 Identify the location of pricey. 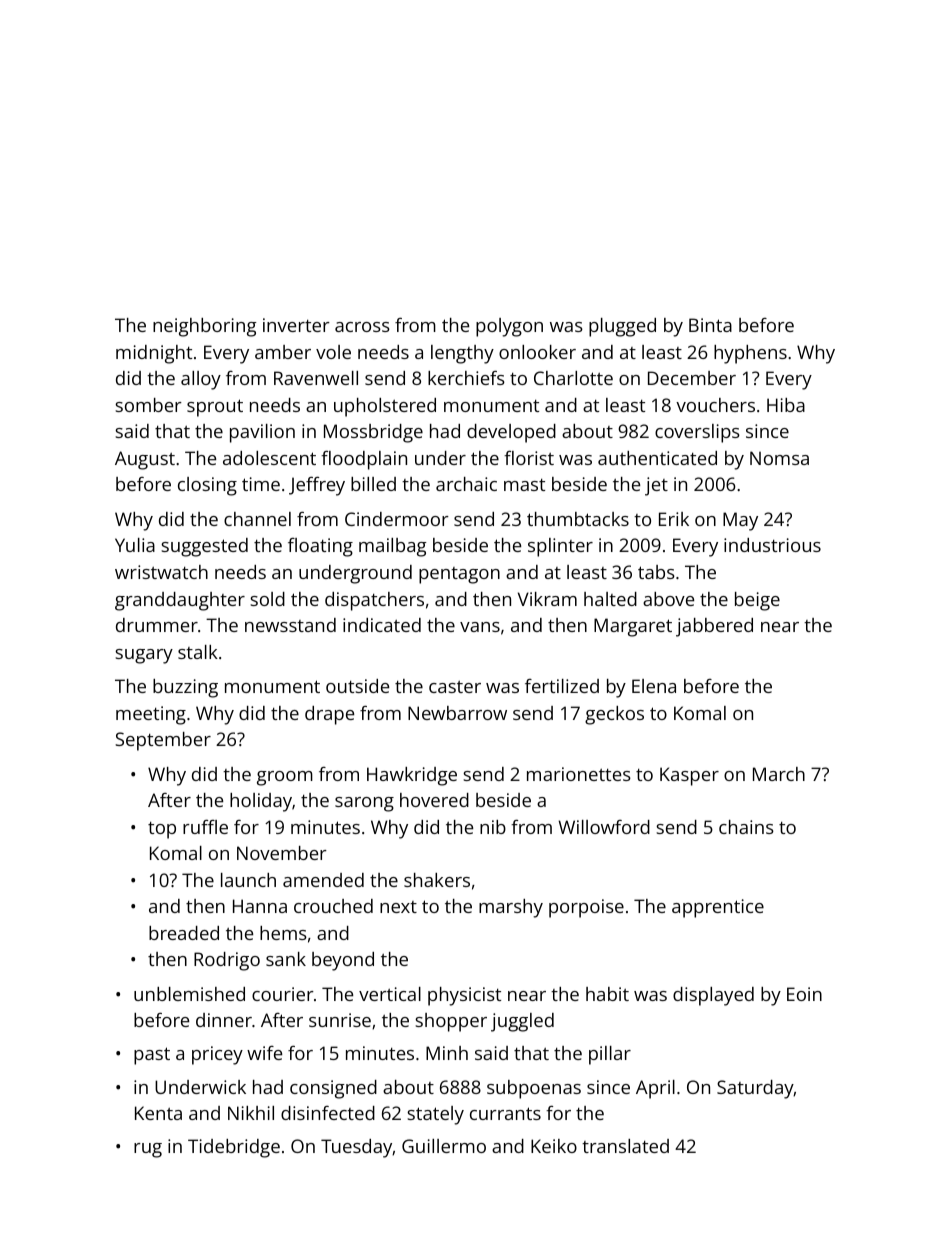
(217, 1055).
